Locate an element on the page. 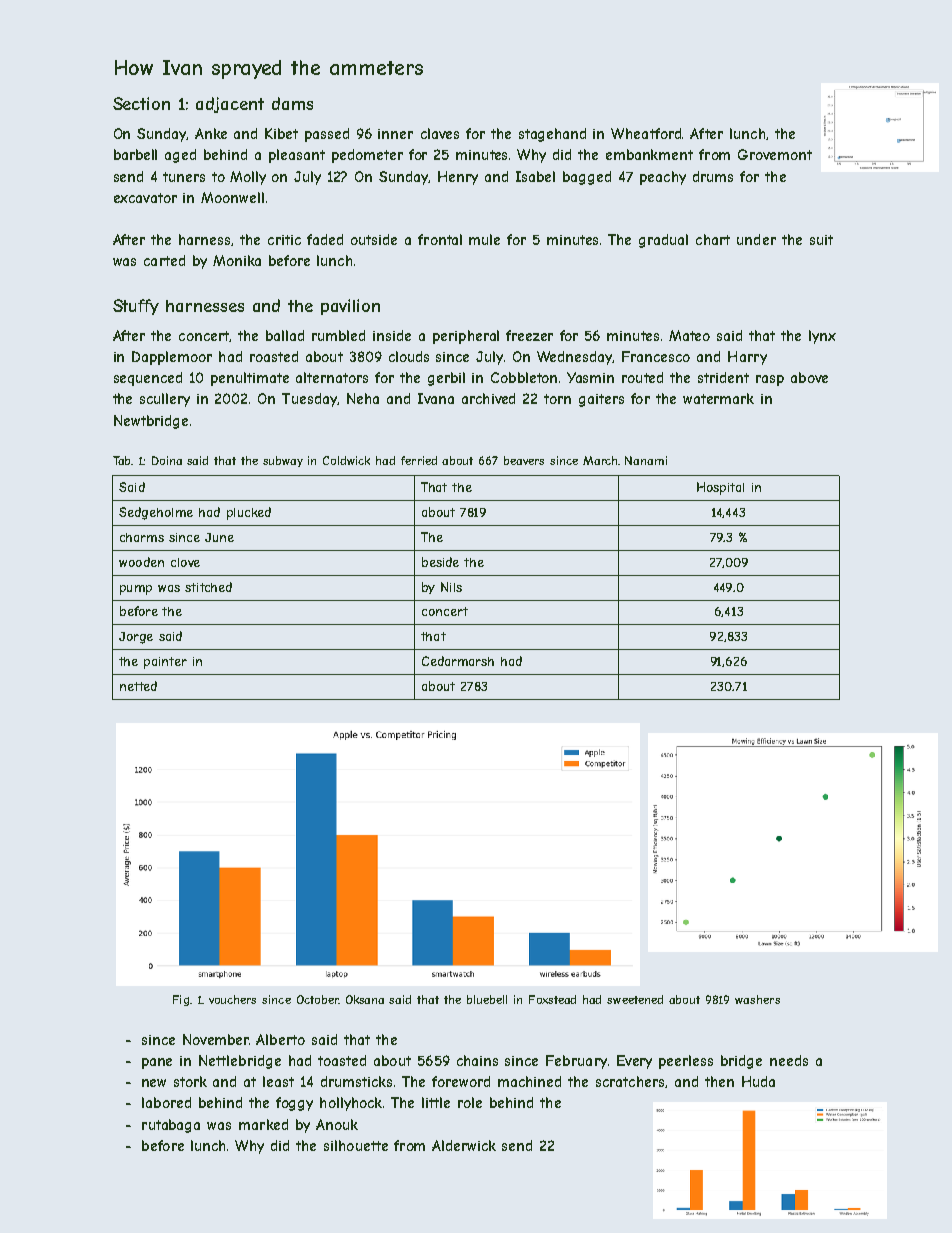  Wheatford is located at coordinates (646, 133).
